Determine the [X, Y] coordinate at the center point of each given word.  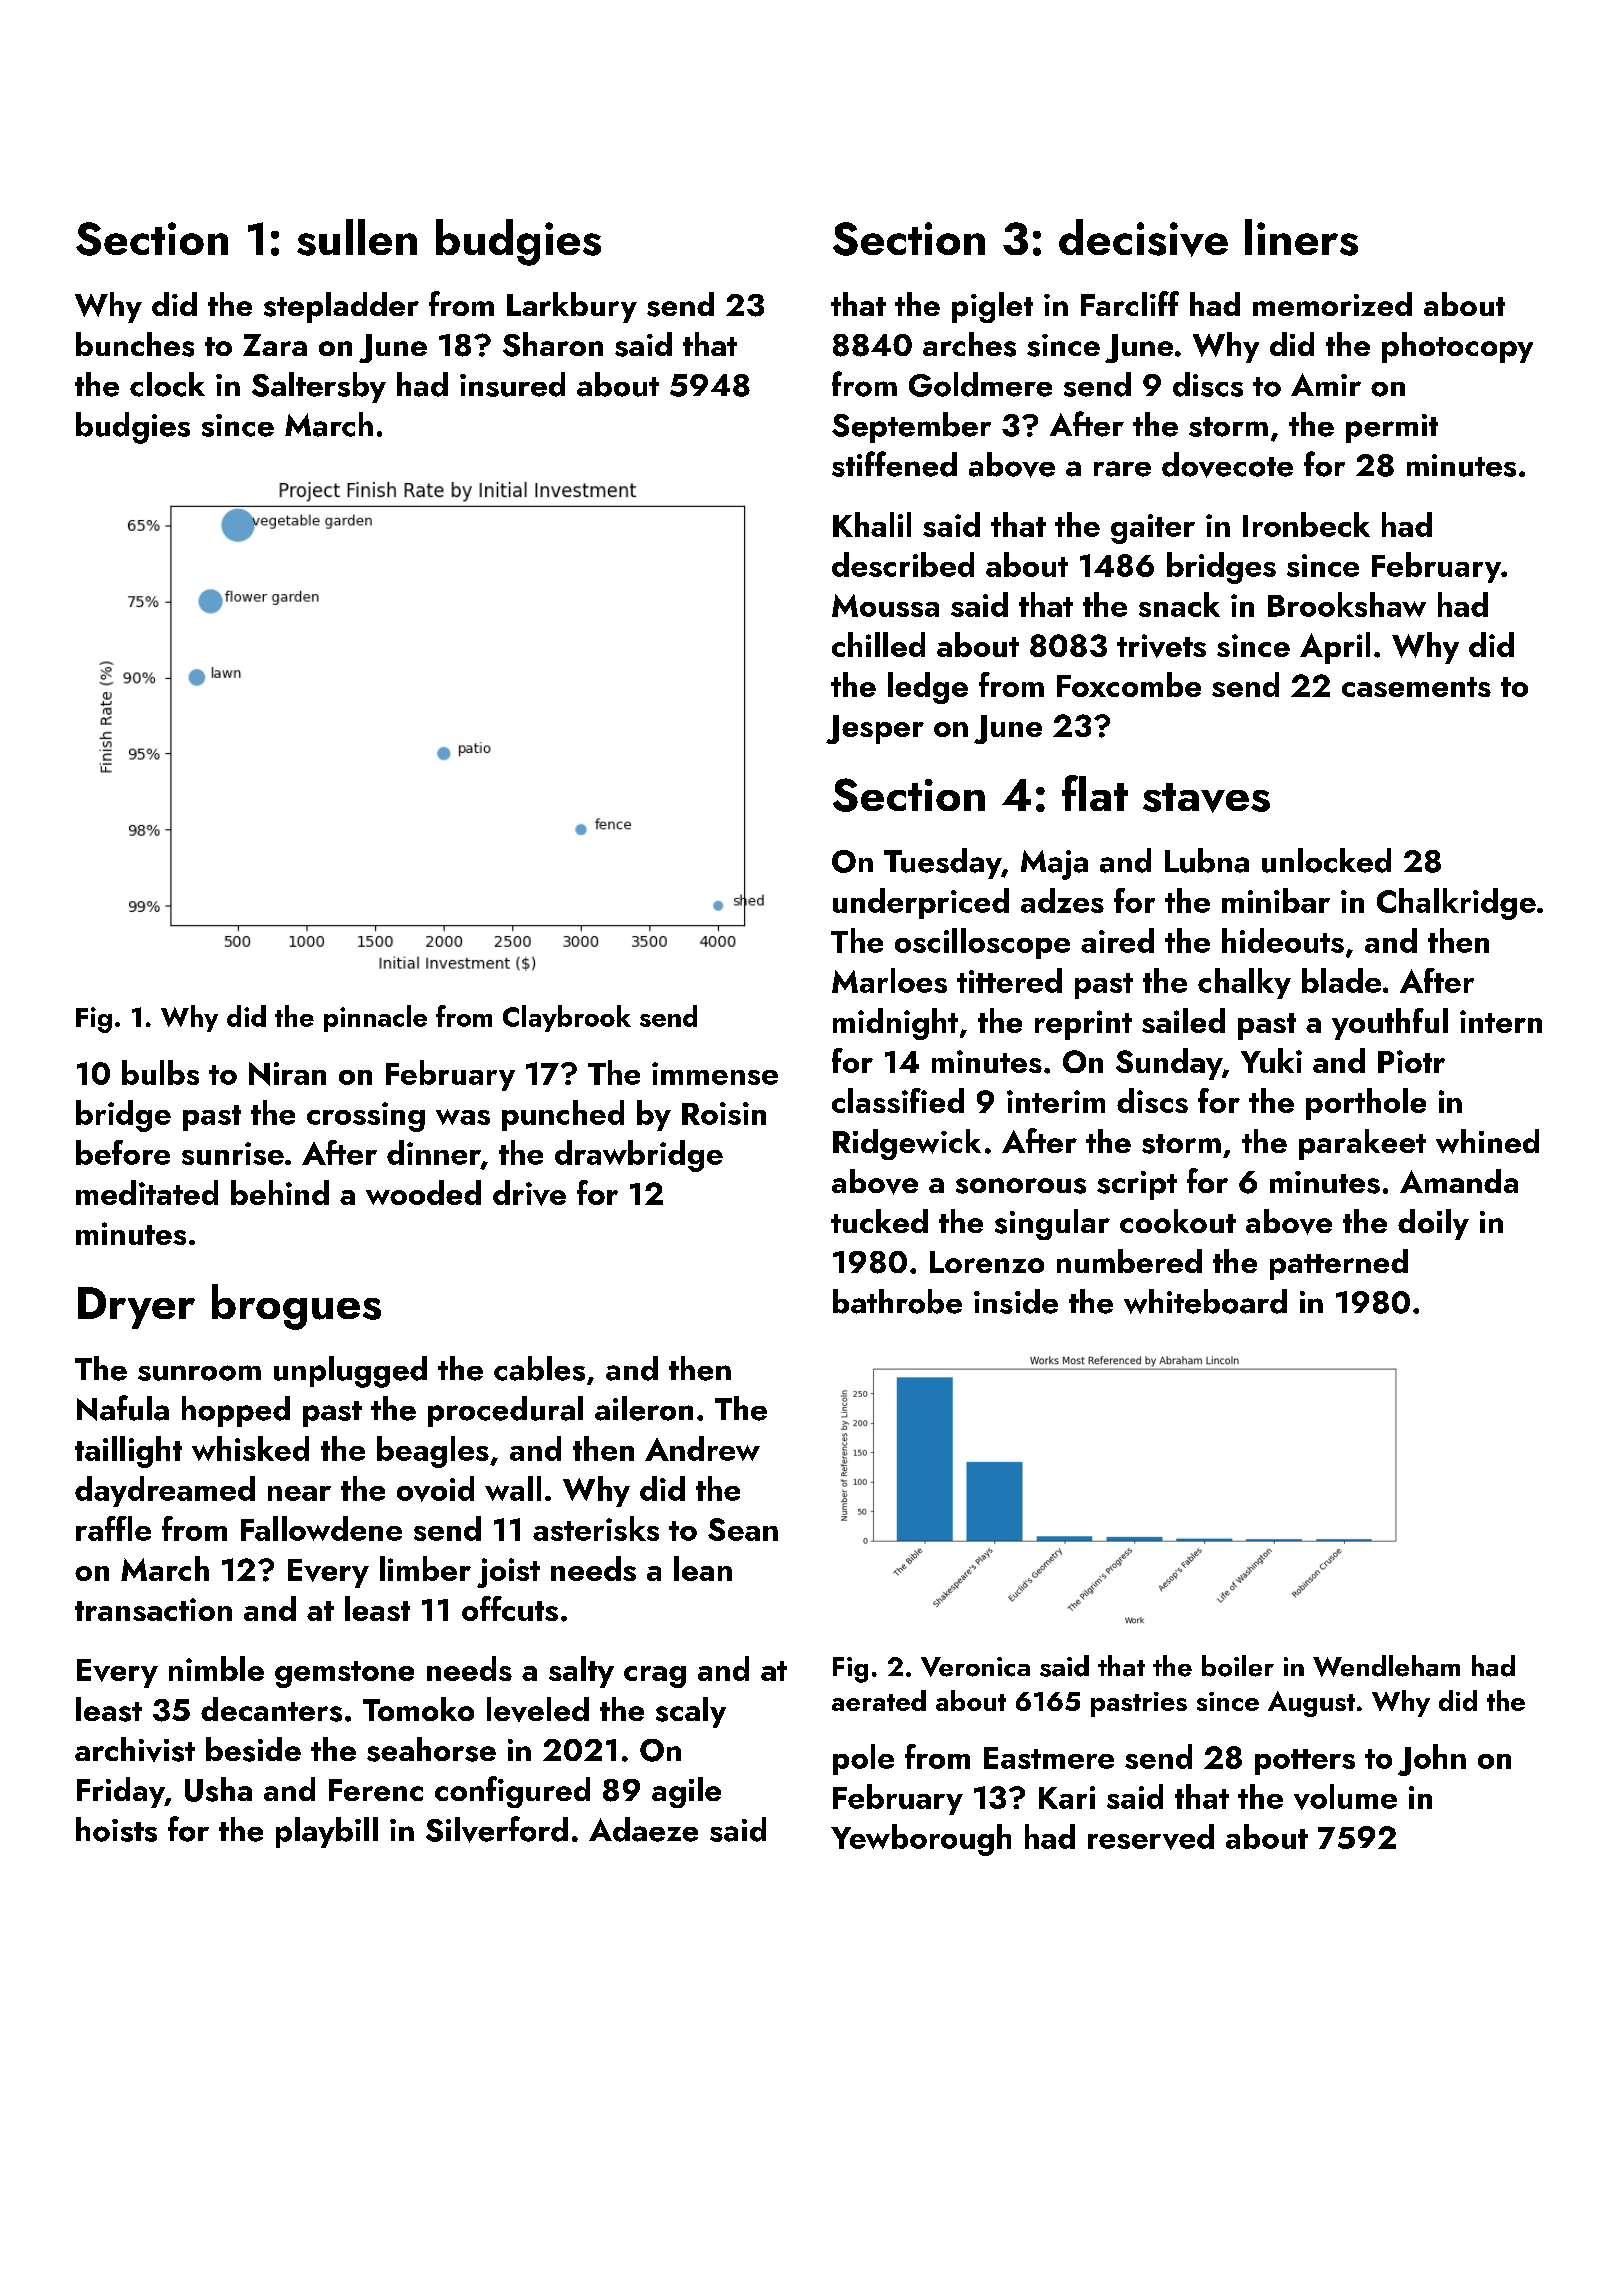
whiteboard [1205, 1301]
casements [1416, 687]
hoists [116, 1829]
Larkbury [572, 307]
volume [1345, 1797]
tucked [879, 1221]
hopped [236, 1411]
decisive [1143, 238]
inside [1016, 1301]
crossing [366, 1117]
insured [512, 384]
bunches [135, 344]
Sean [743, 1529]
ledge [928, 688]
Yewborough [921, 1840]
